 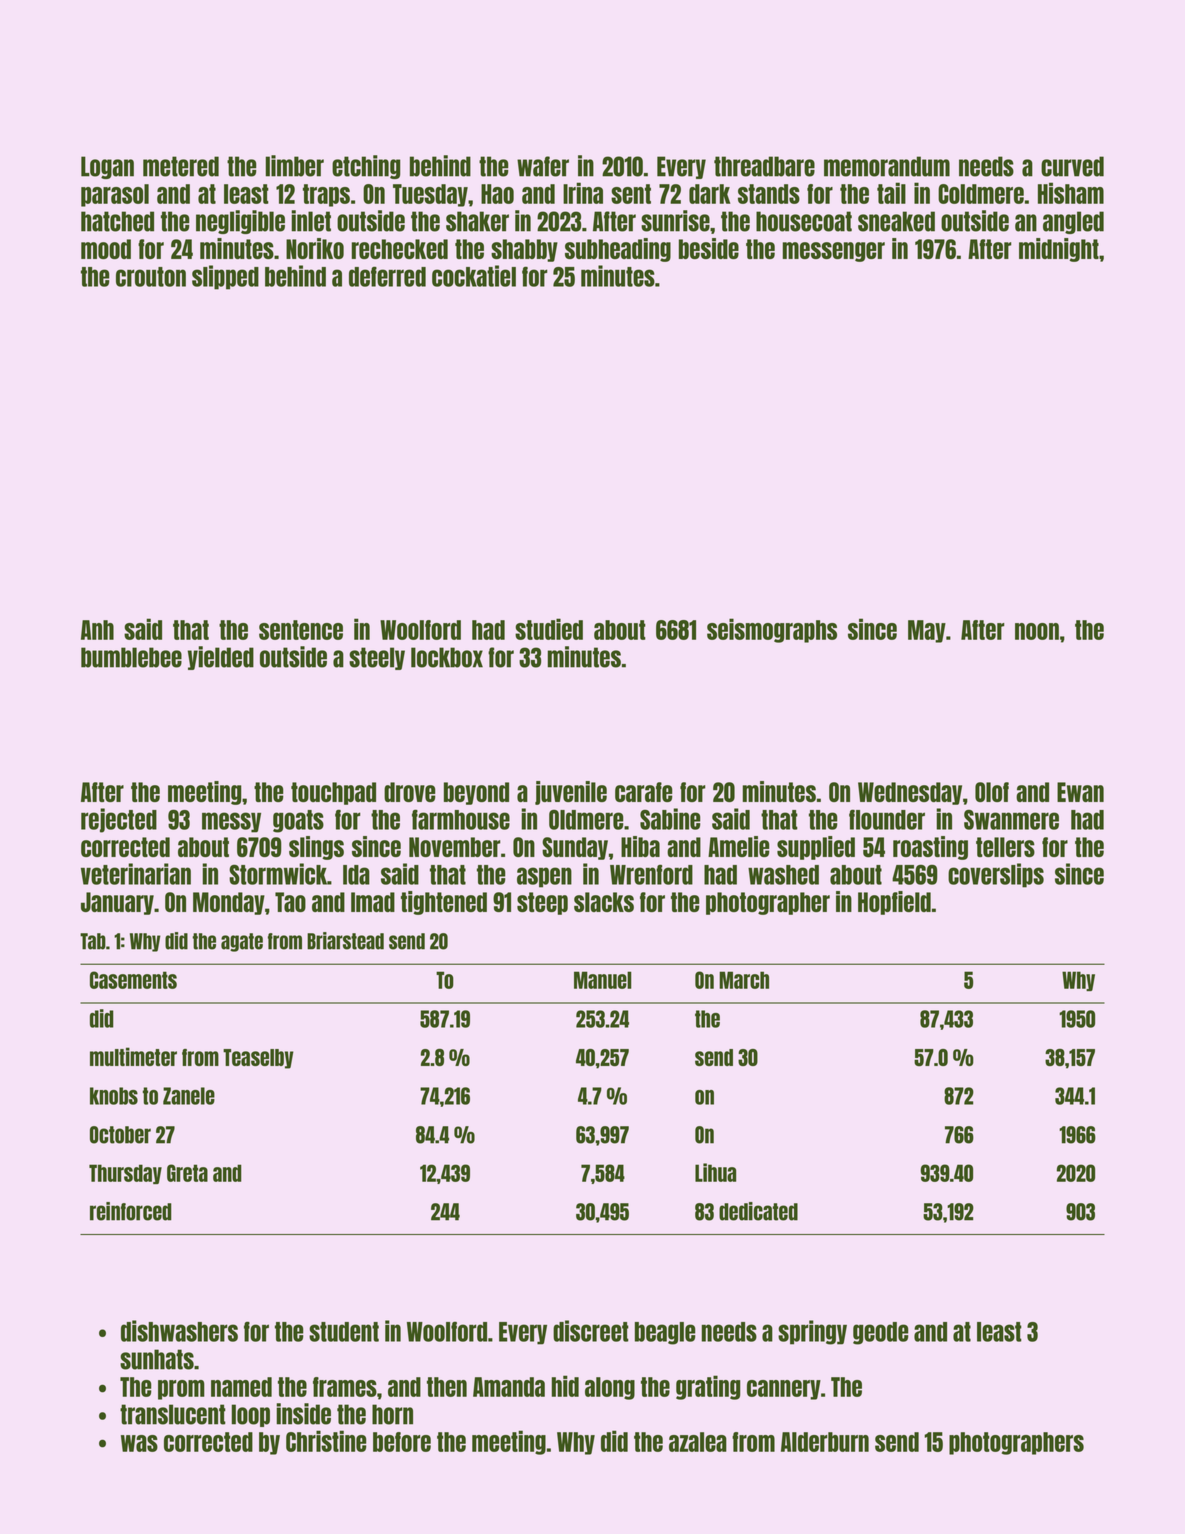 I want to click on tail, so click(x=891, y=193).
